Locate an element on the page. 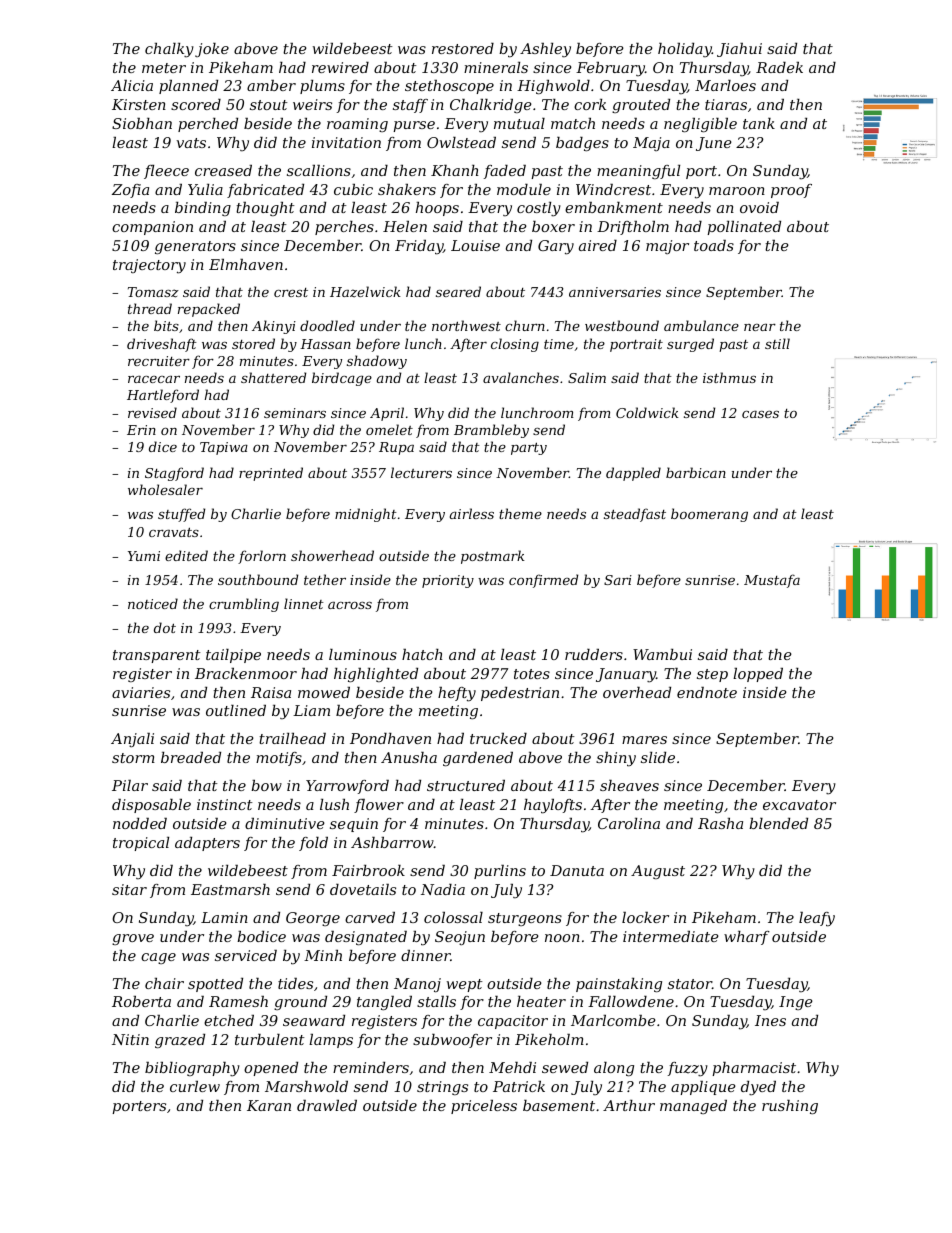  driveshaft is located at coordinates (162, 345).
